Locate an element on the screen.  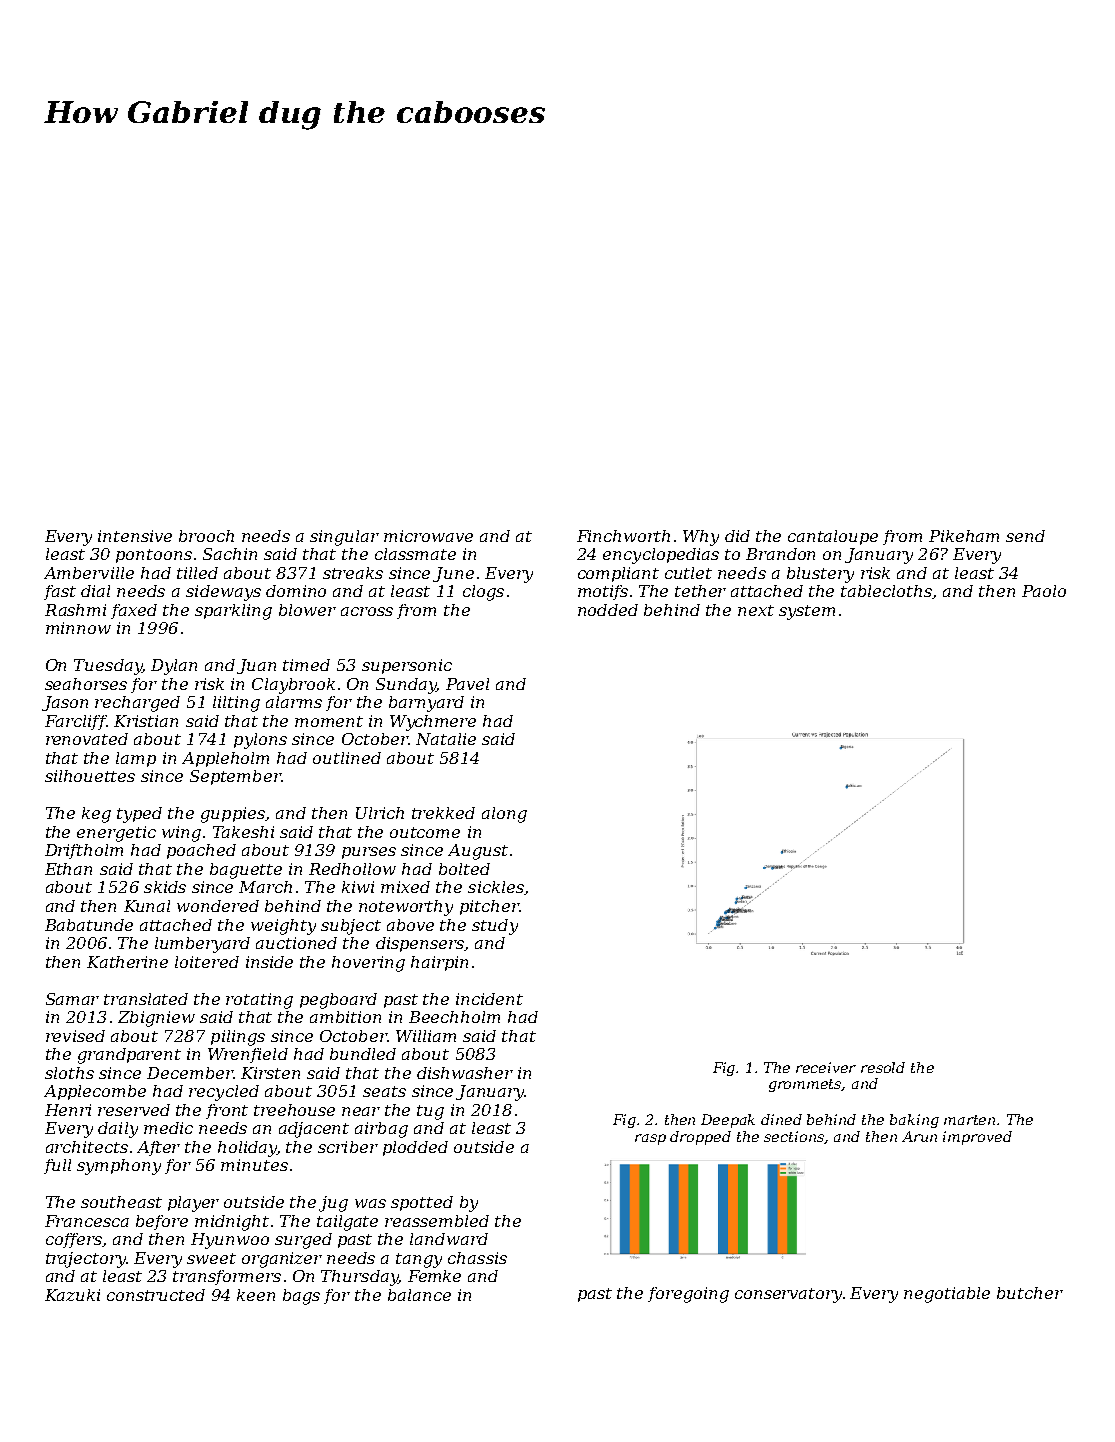
microwave is located at coordinates (428, 536).
